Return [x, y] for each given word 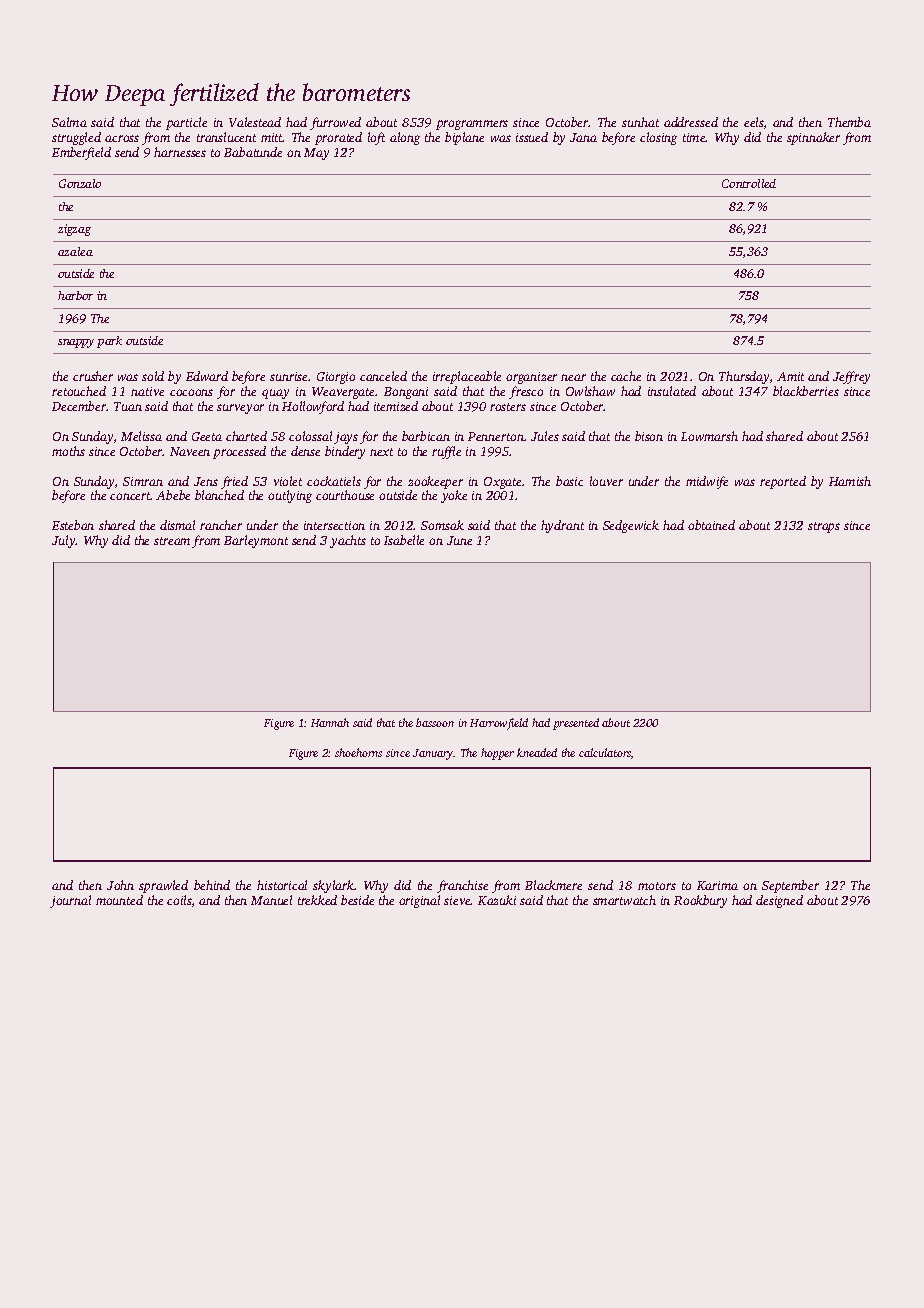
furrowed [335, 123]
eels [754, 122]
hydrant [562, 526]
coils [179, 900]
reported [783, 482]
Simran [143, 481]
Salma [69, 122]
